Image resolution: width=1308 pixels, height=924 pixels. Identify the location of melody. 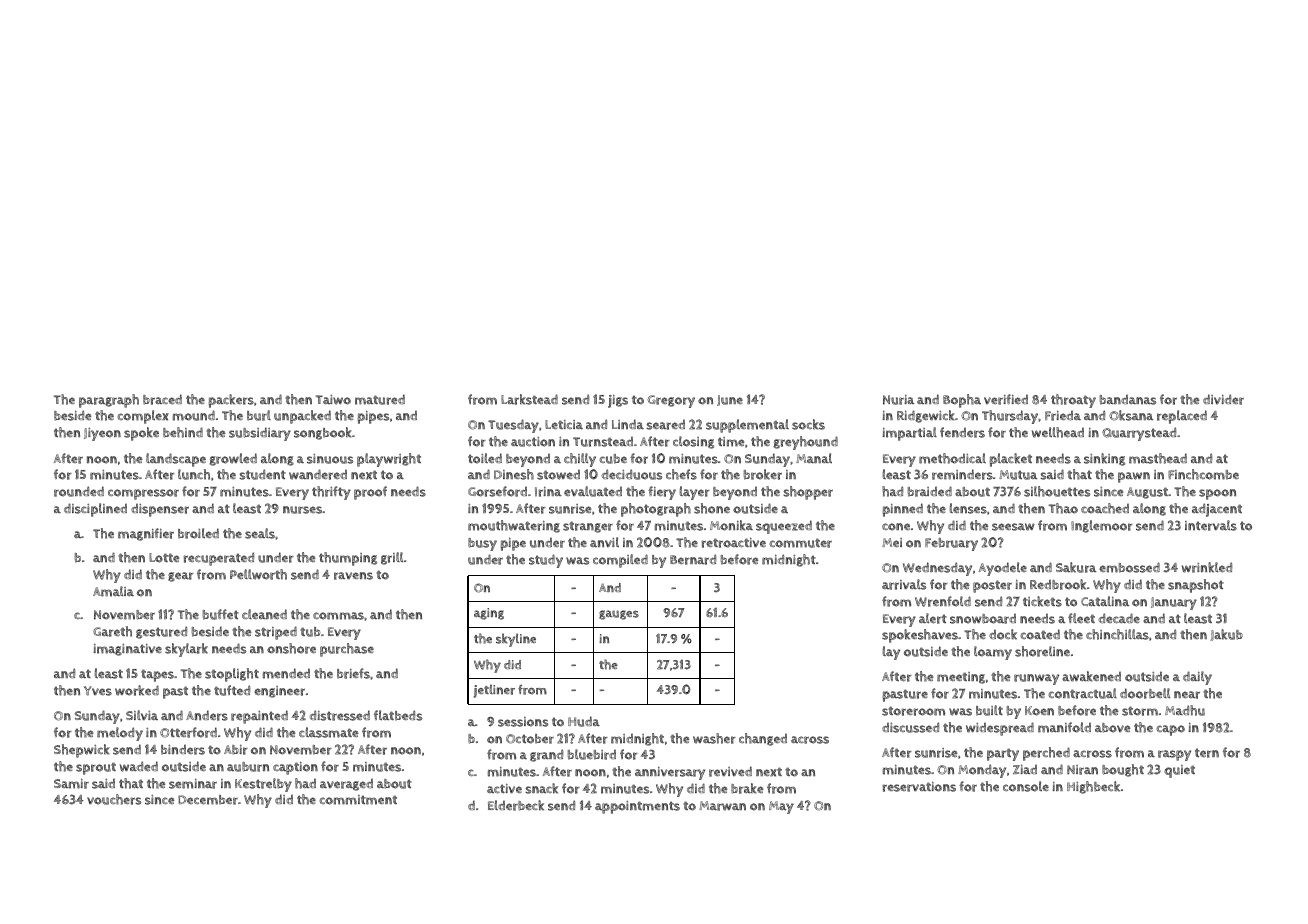
(120, 734).
